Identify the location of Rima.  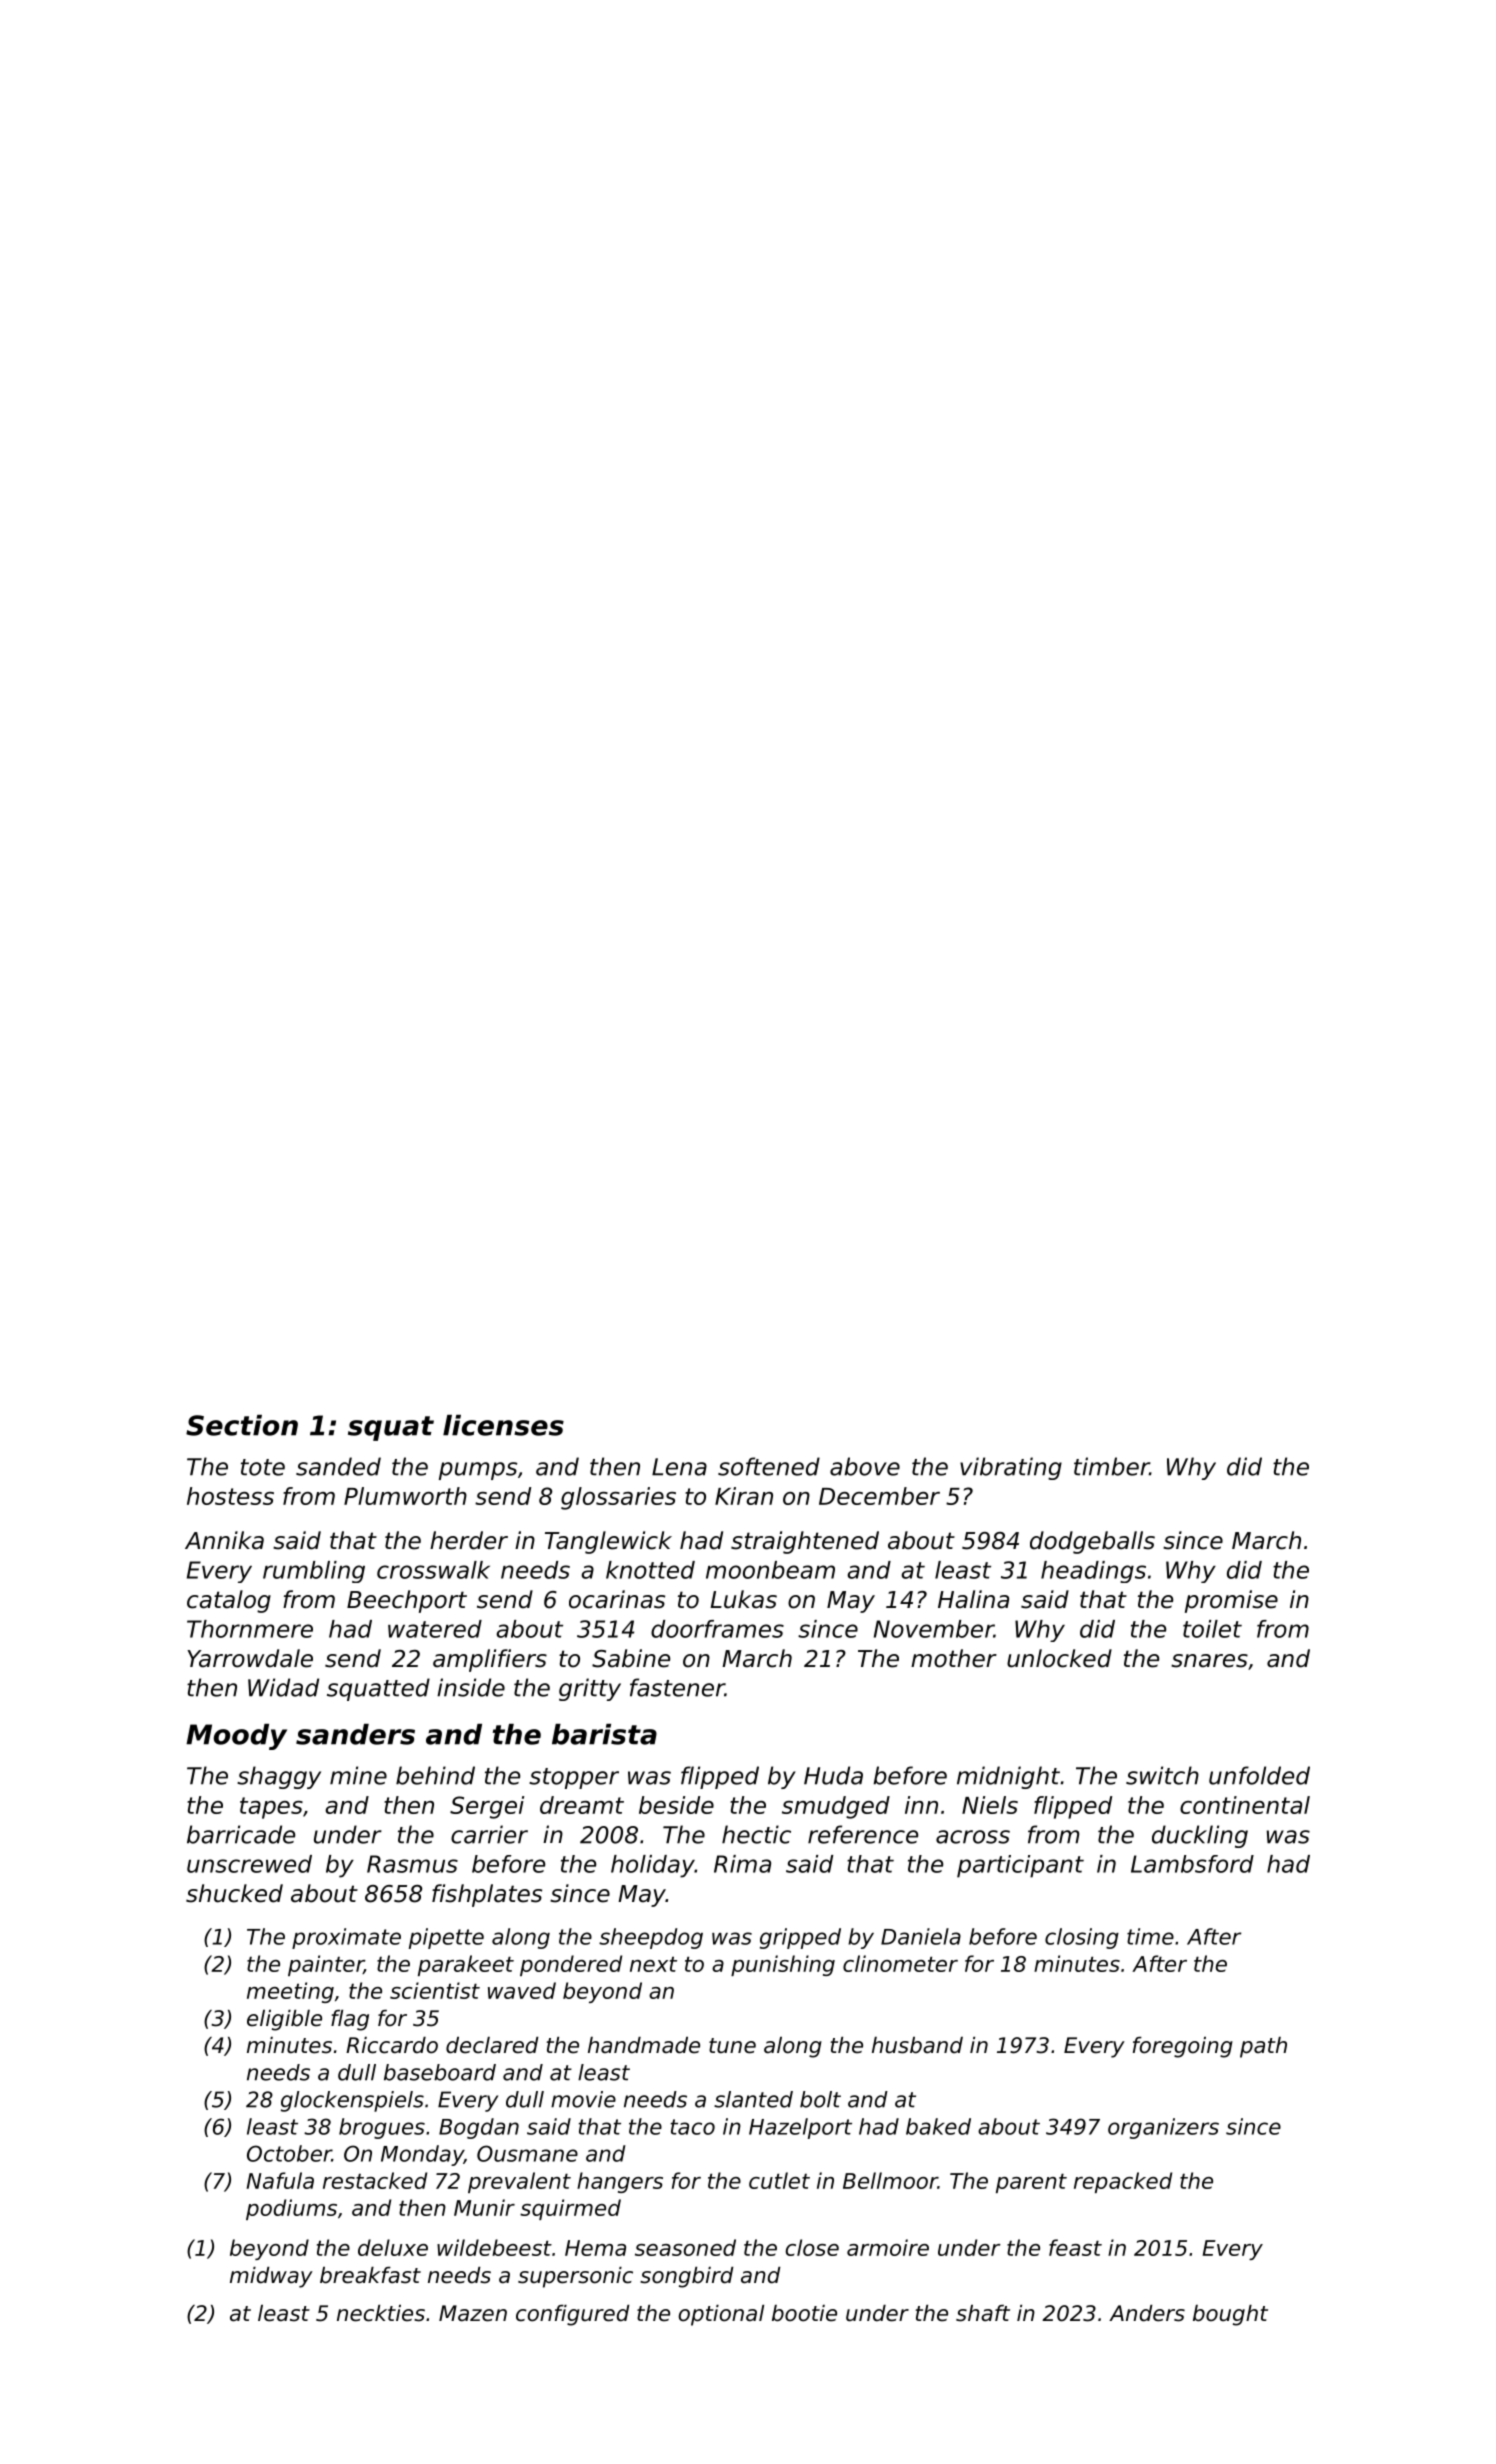
(742, 1864).
